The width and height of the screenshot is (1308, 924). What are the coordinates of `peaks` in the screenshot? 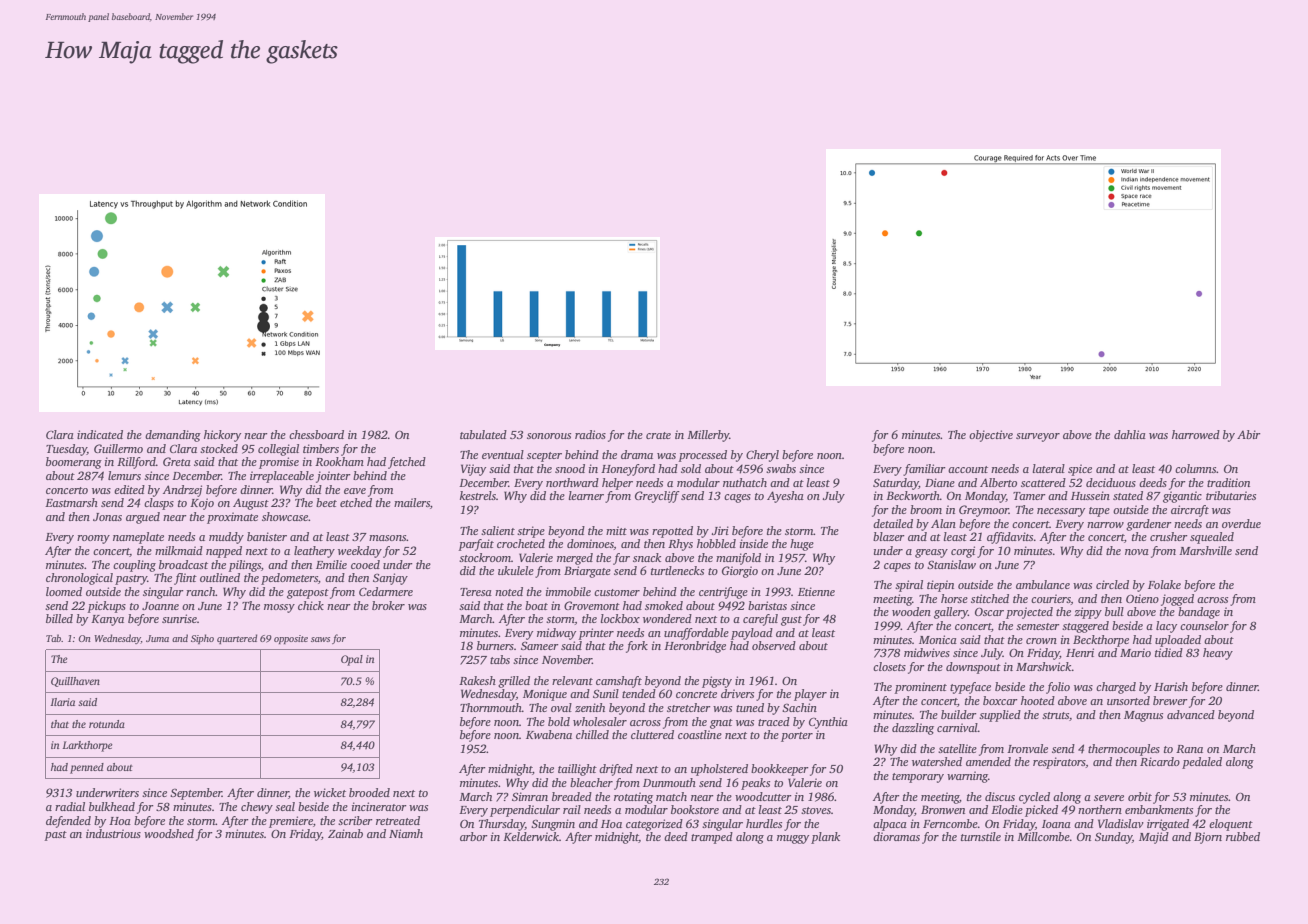 It's located at (755, 784).
